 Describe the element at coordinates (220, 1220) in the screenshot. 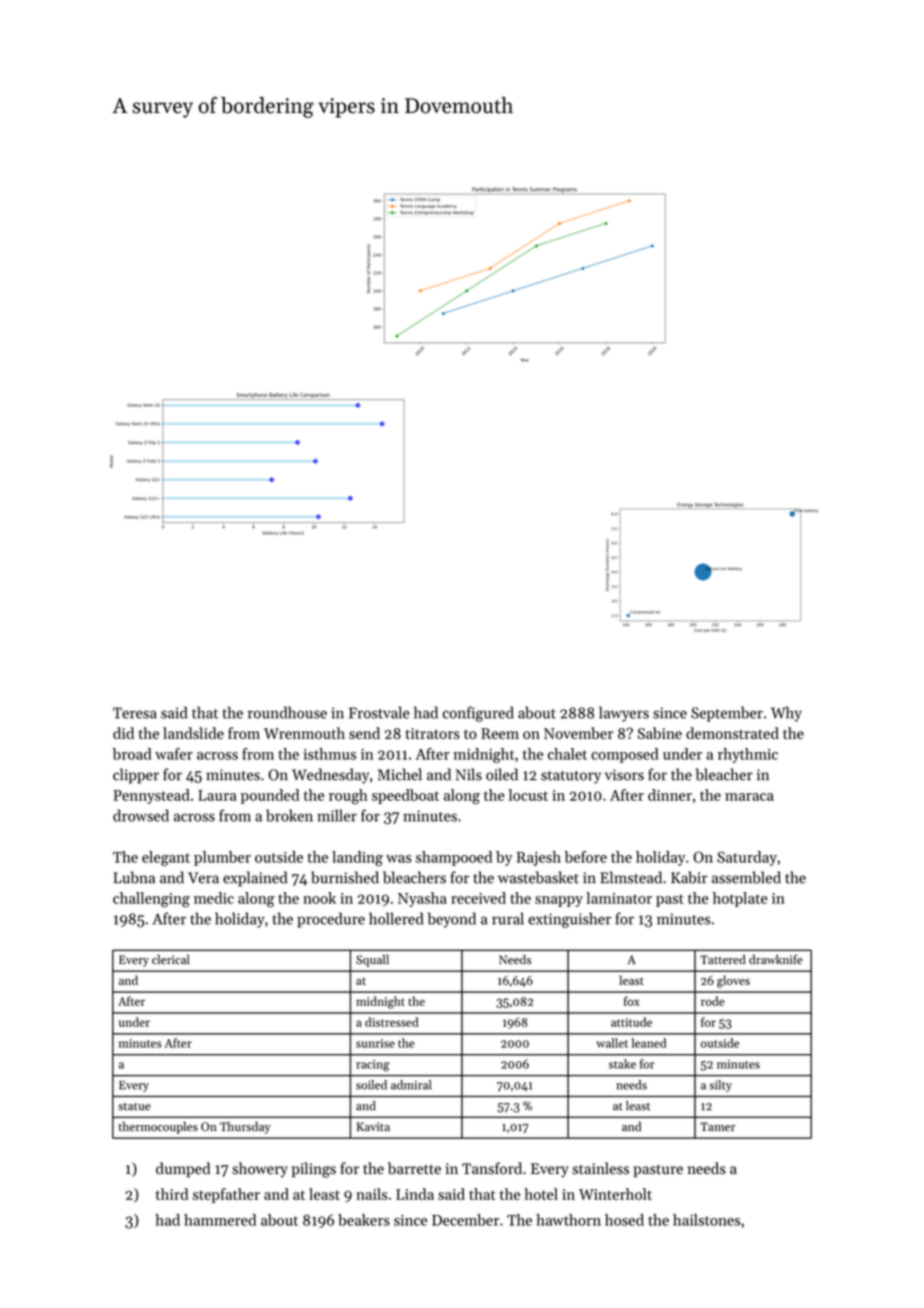

I see `hammered` at that location.
